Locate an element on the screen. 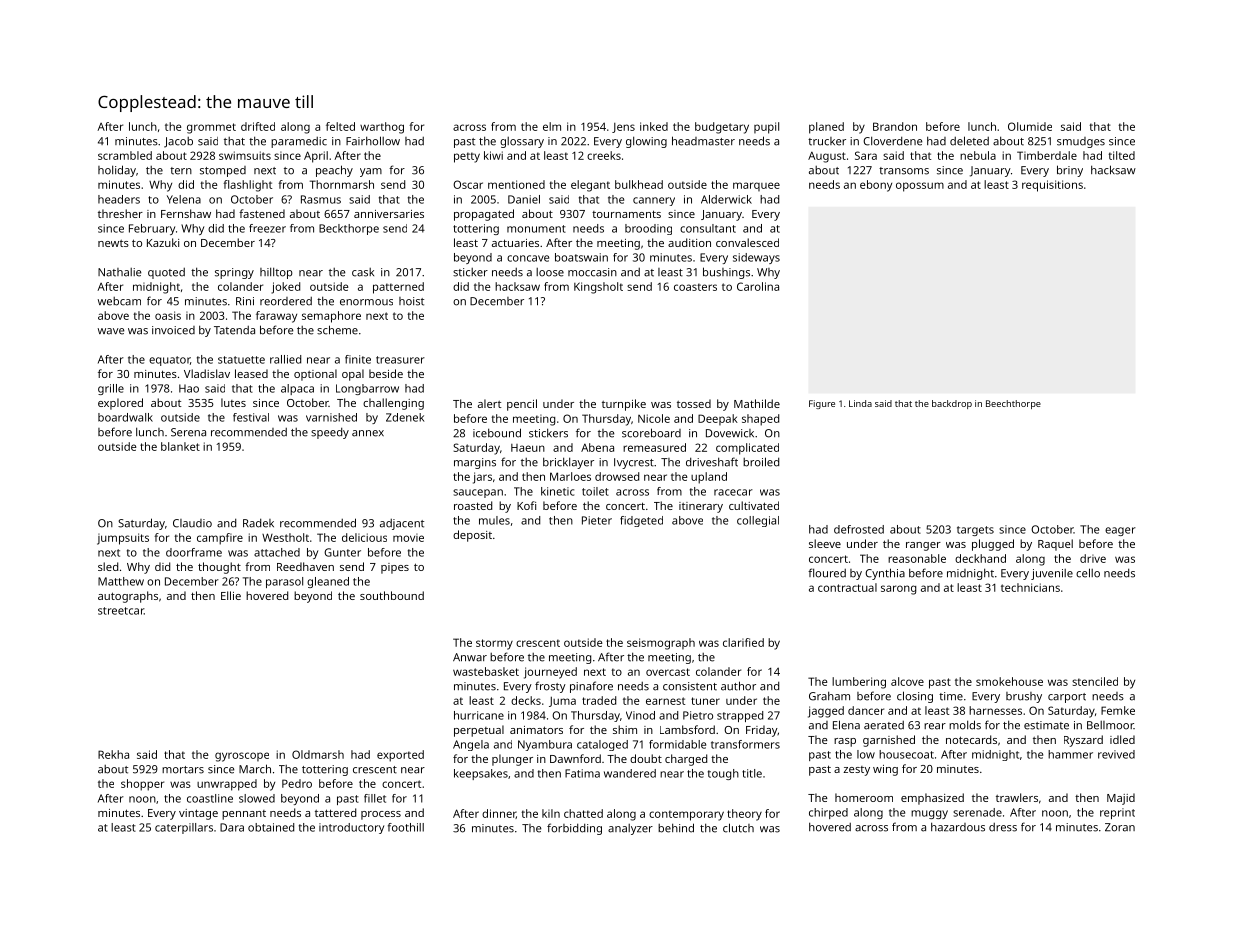 The height and width of the screenshot is (952, 1233). eager is located at coordinates (1120, 531).
